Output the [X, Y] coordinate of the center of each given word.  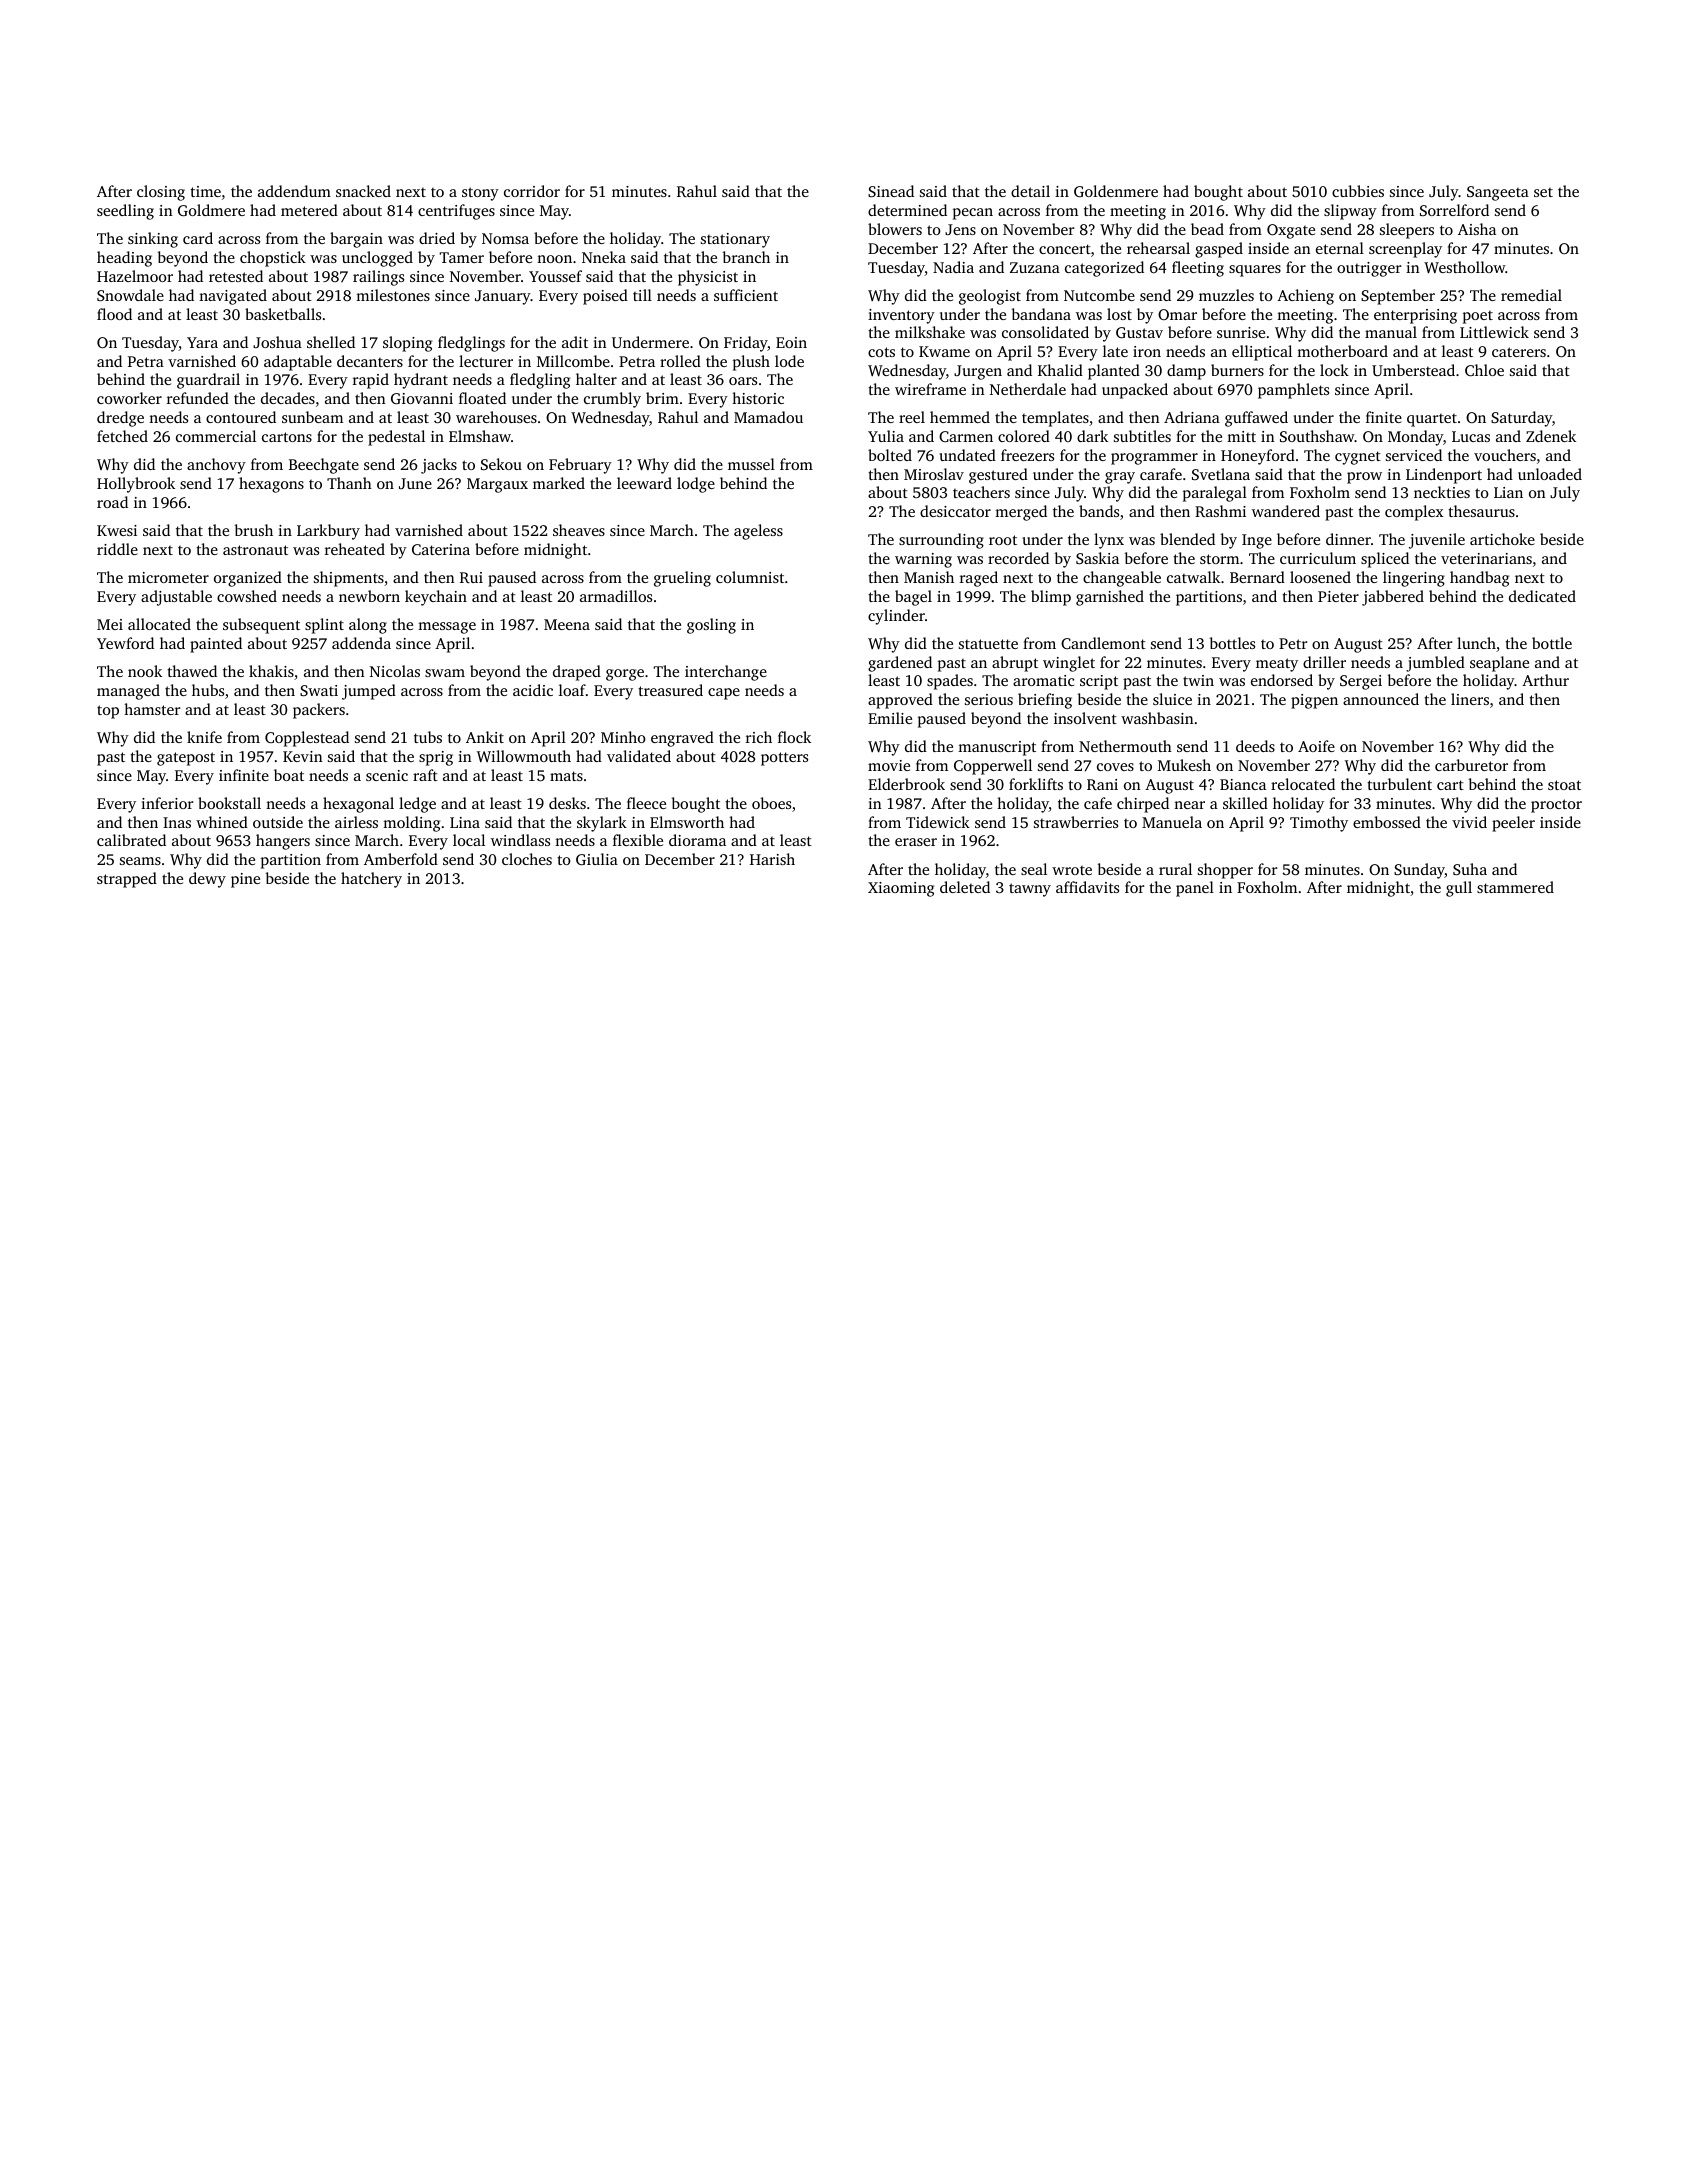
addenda [361, 643]
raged [979, 579]
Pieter [1338, 596]
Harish [772, 859]
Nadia [953, 267]
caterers [1519, 352]
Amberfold [401, 859]
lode [789, 361]
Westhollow [1464, 267]
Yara [202, 342]
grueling [682, 579]
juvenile [1437, 541]
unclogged [377, 259]
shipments [349, 579]
